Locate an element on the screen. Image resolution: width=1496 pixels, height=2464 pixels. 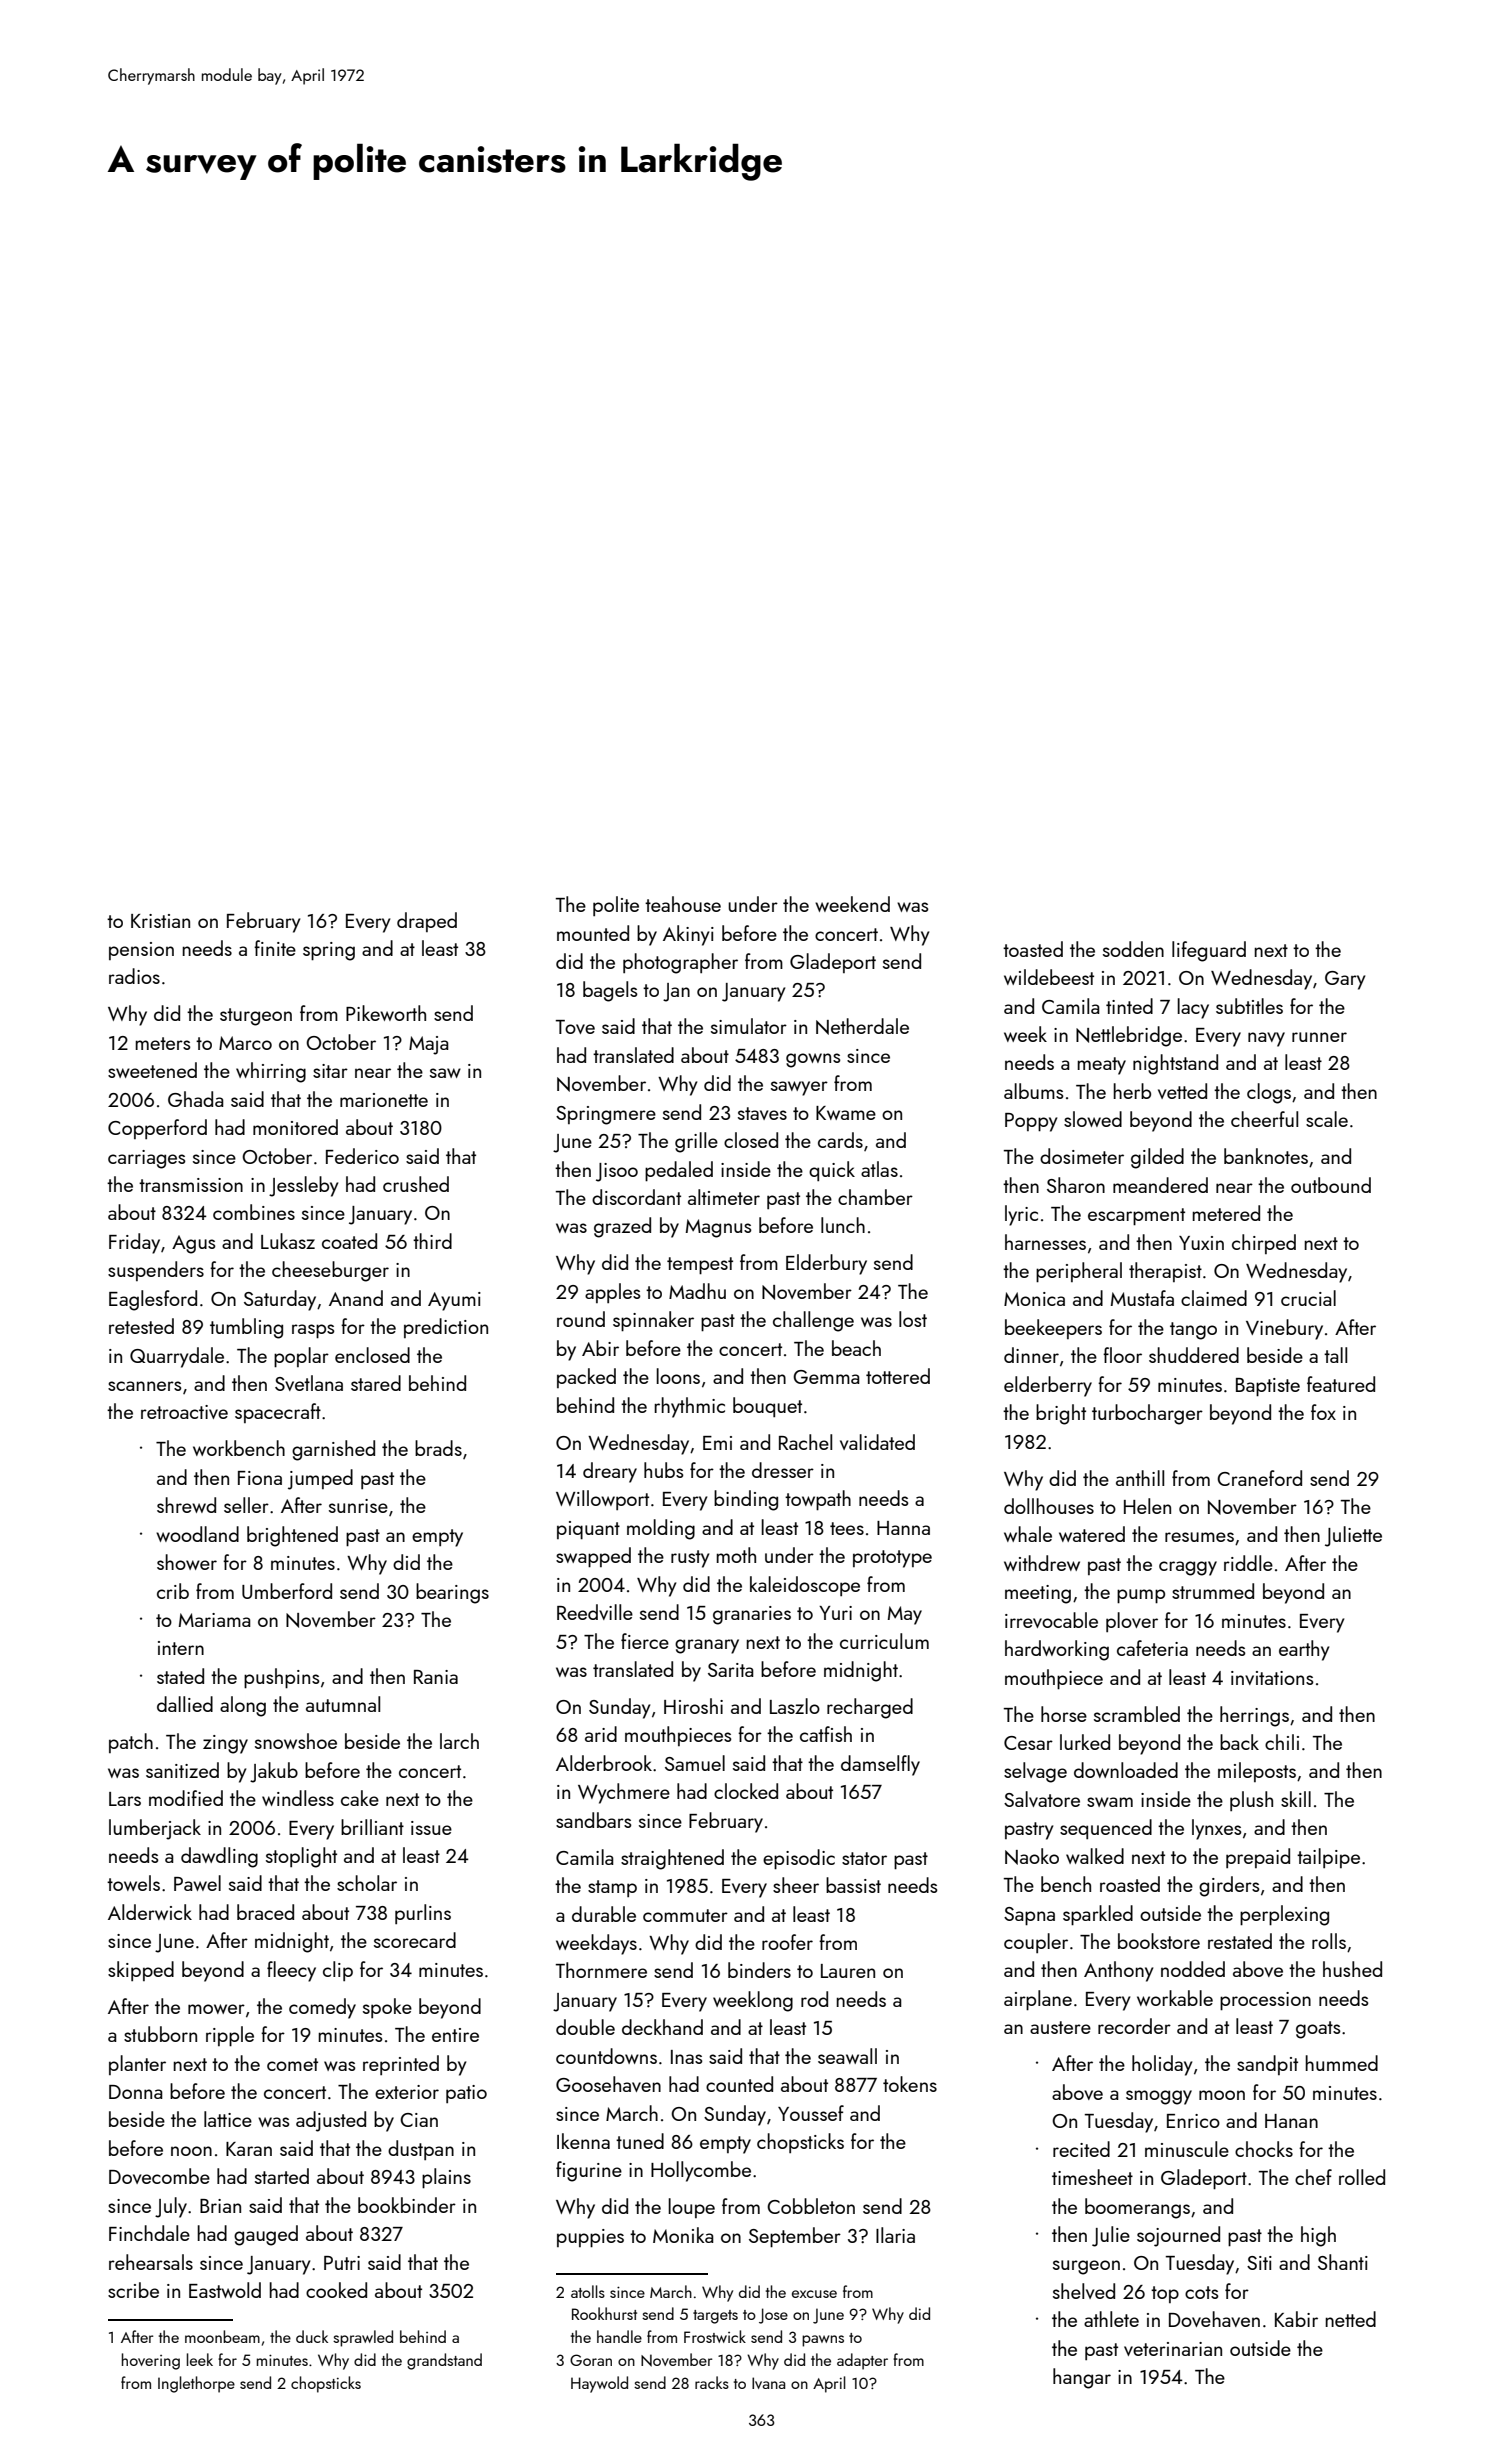
transmission is located at coordinates (191, 1185).
